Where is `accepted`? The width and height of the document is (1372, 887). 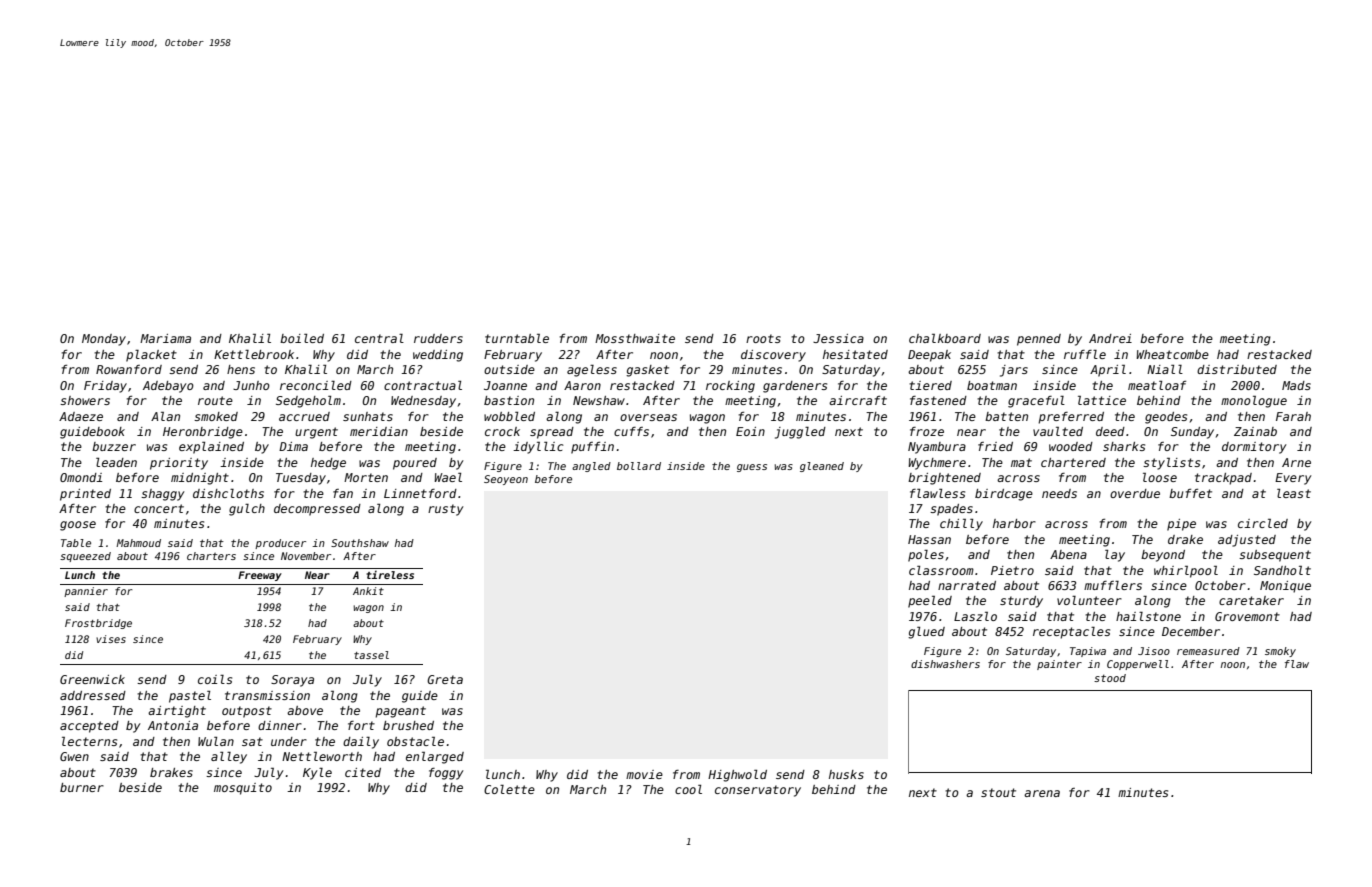 accepted is located at coordinates (89, 727).
